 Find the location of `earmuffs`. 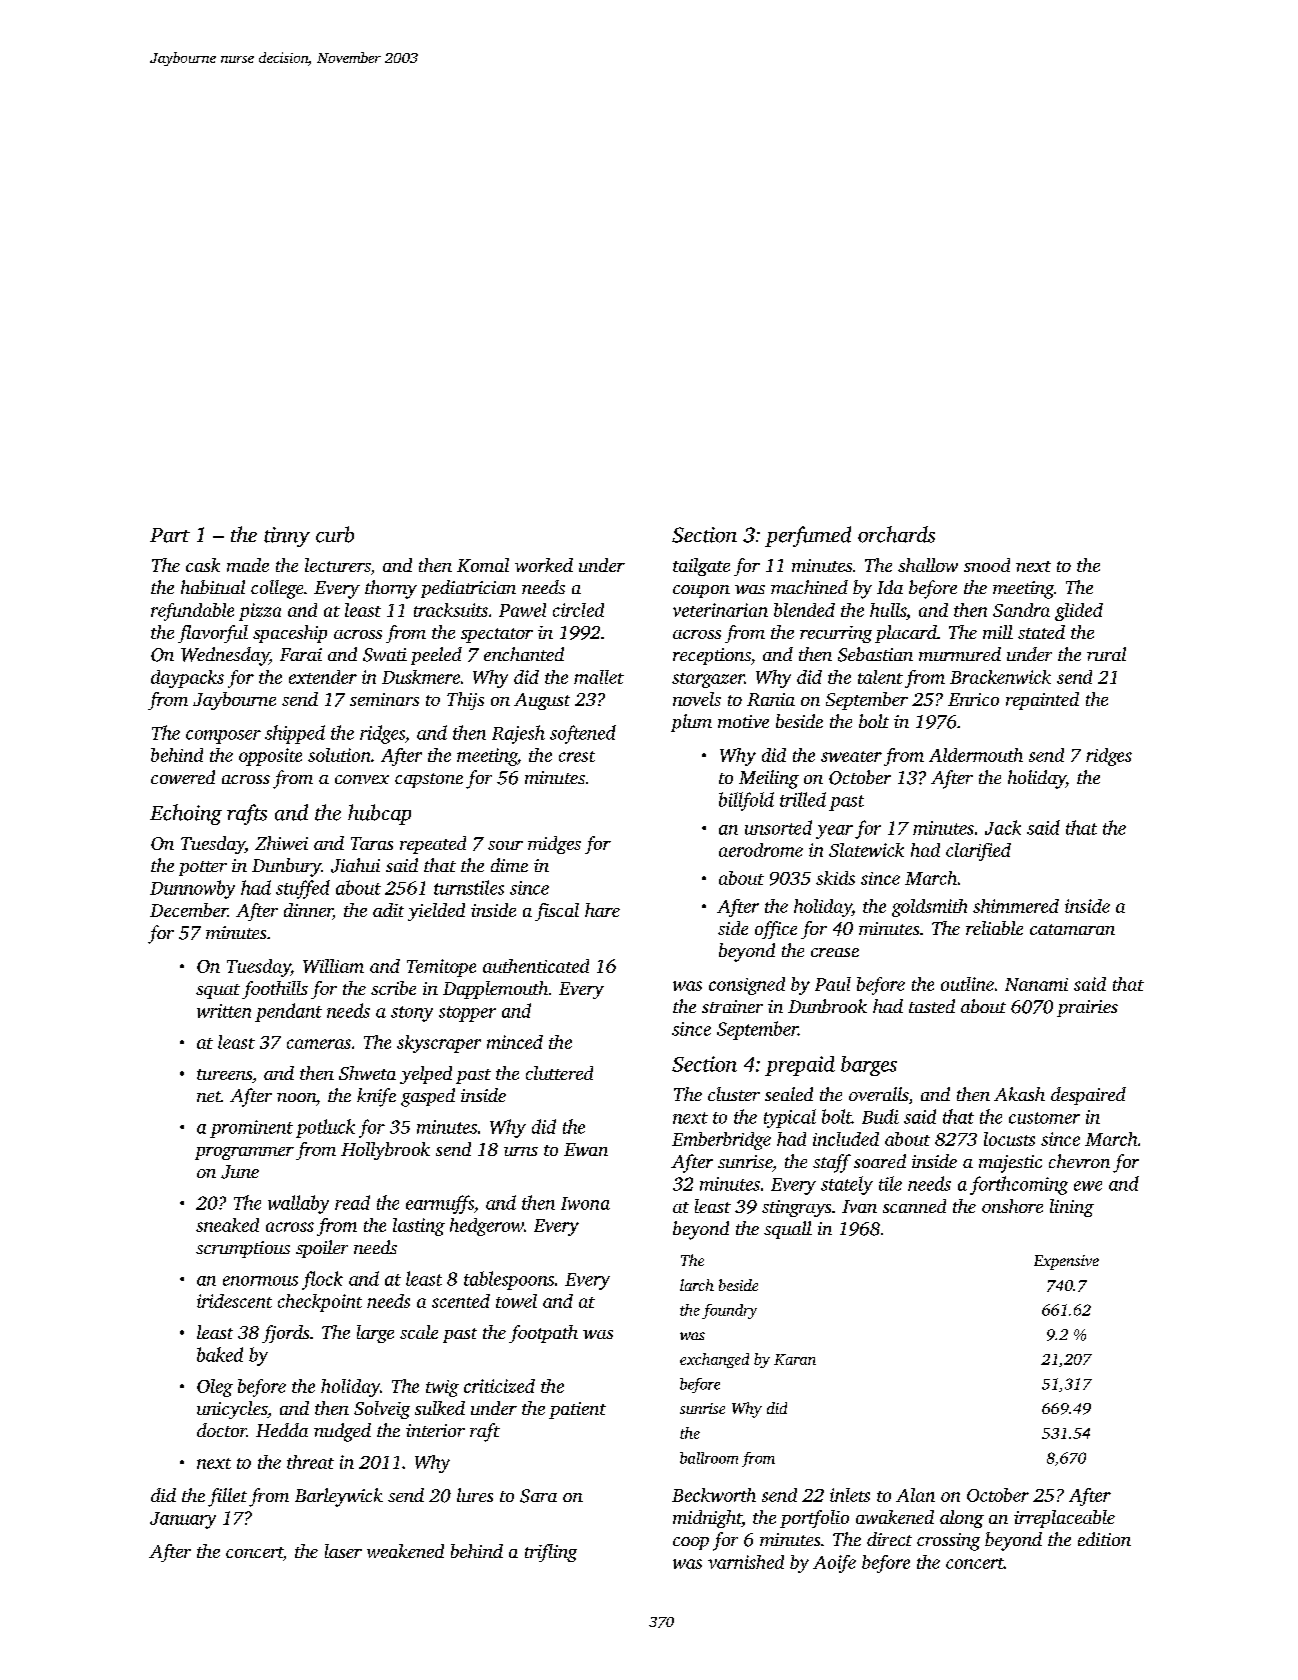

earmuffs is located at coordinates (440, 1204).
